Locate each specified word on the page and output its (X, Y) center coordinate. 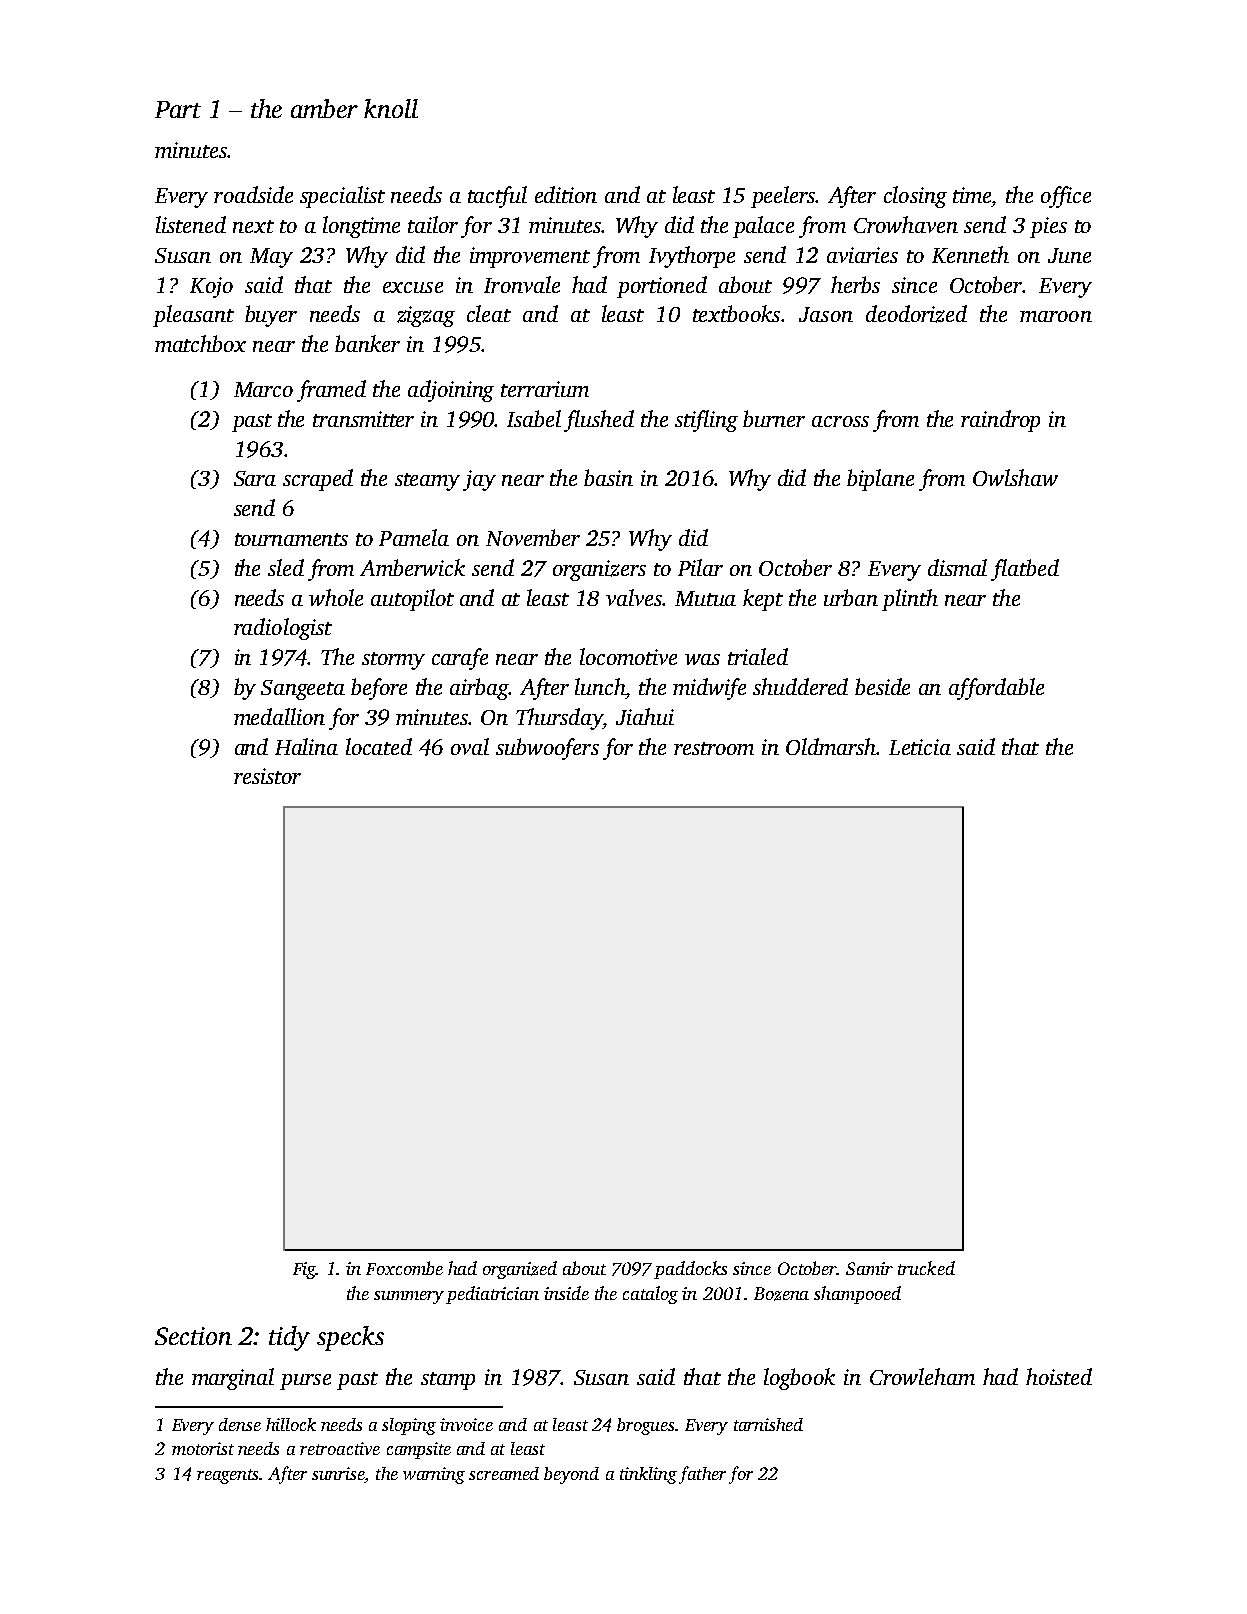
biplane (880, 480)
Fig (304, 1270)
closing (915, 197)
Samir (869, 1268)
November (533, 537)
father (702, 1475)
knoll (391, 108)
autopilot (412, 600)
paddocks (690, 1270)
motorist (203, 1448)
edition (566, 194)
